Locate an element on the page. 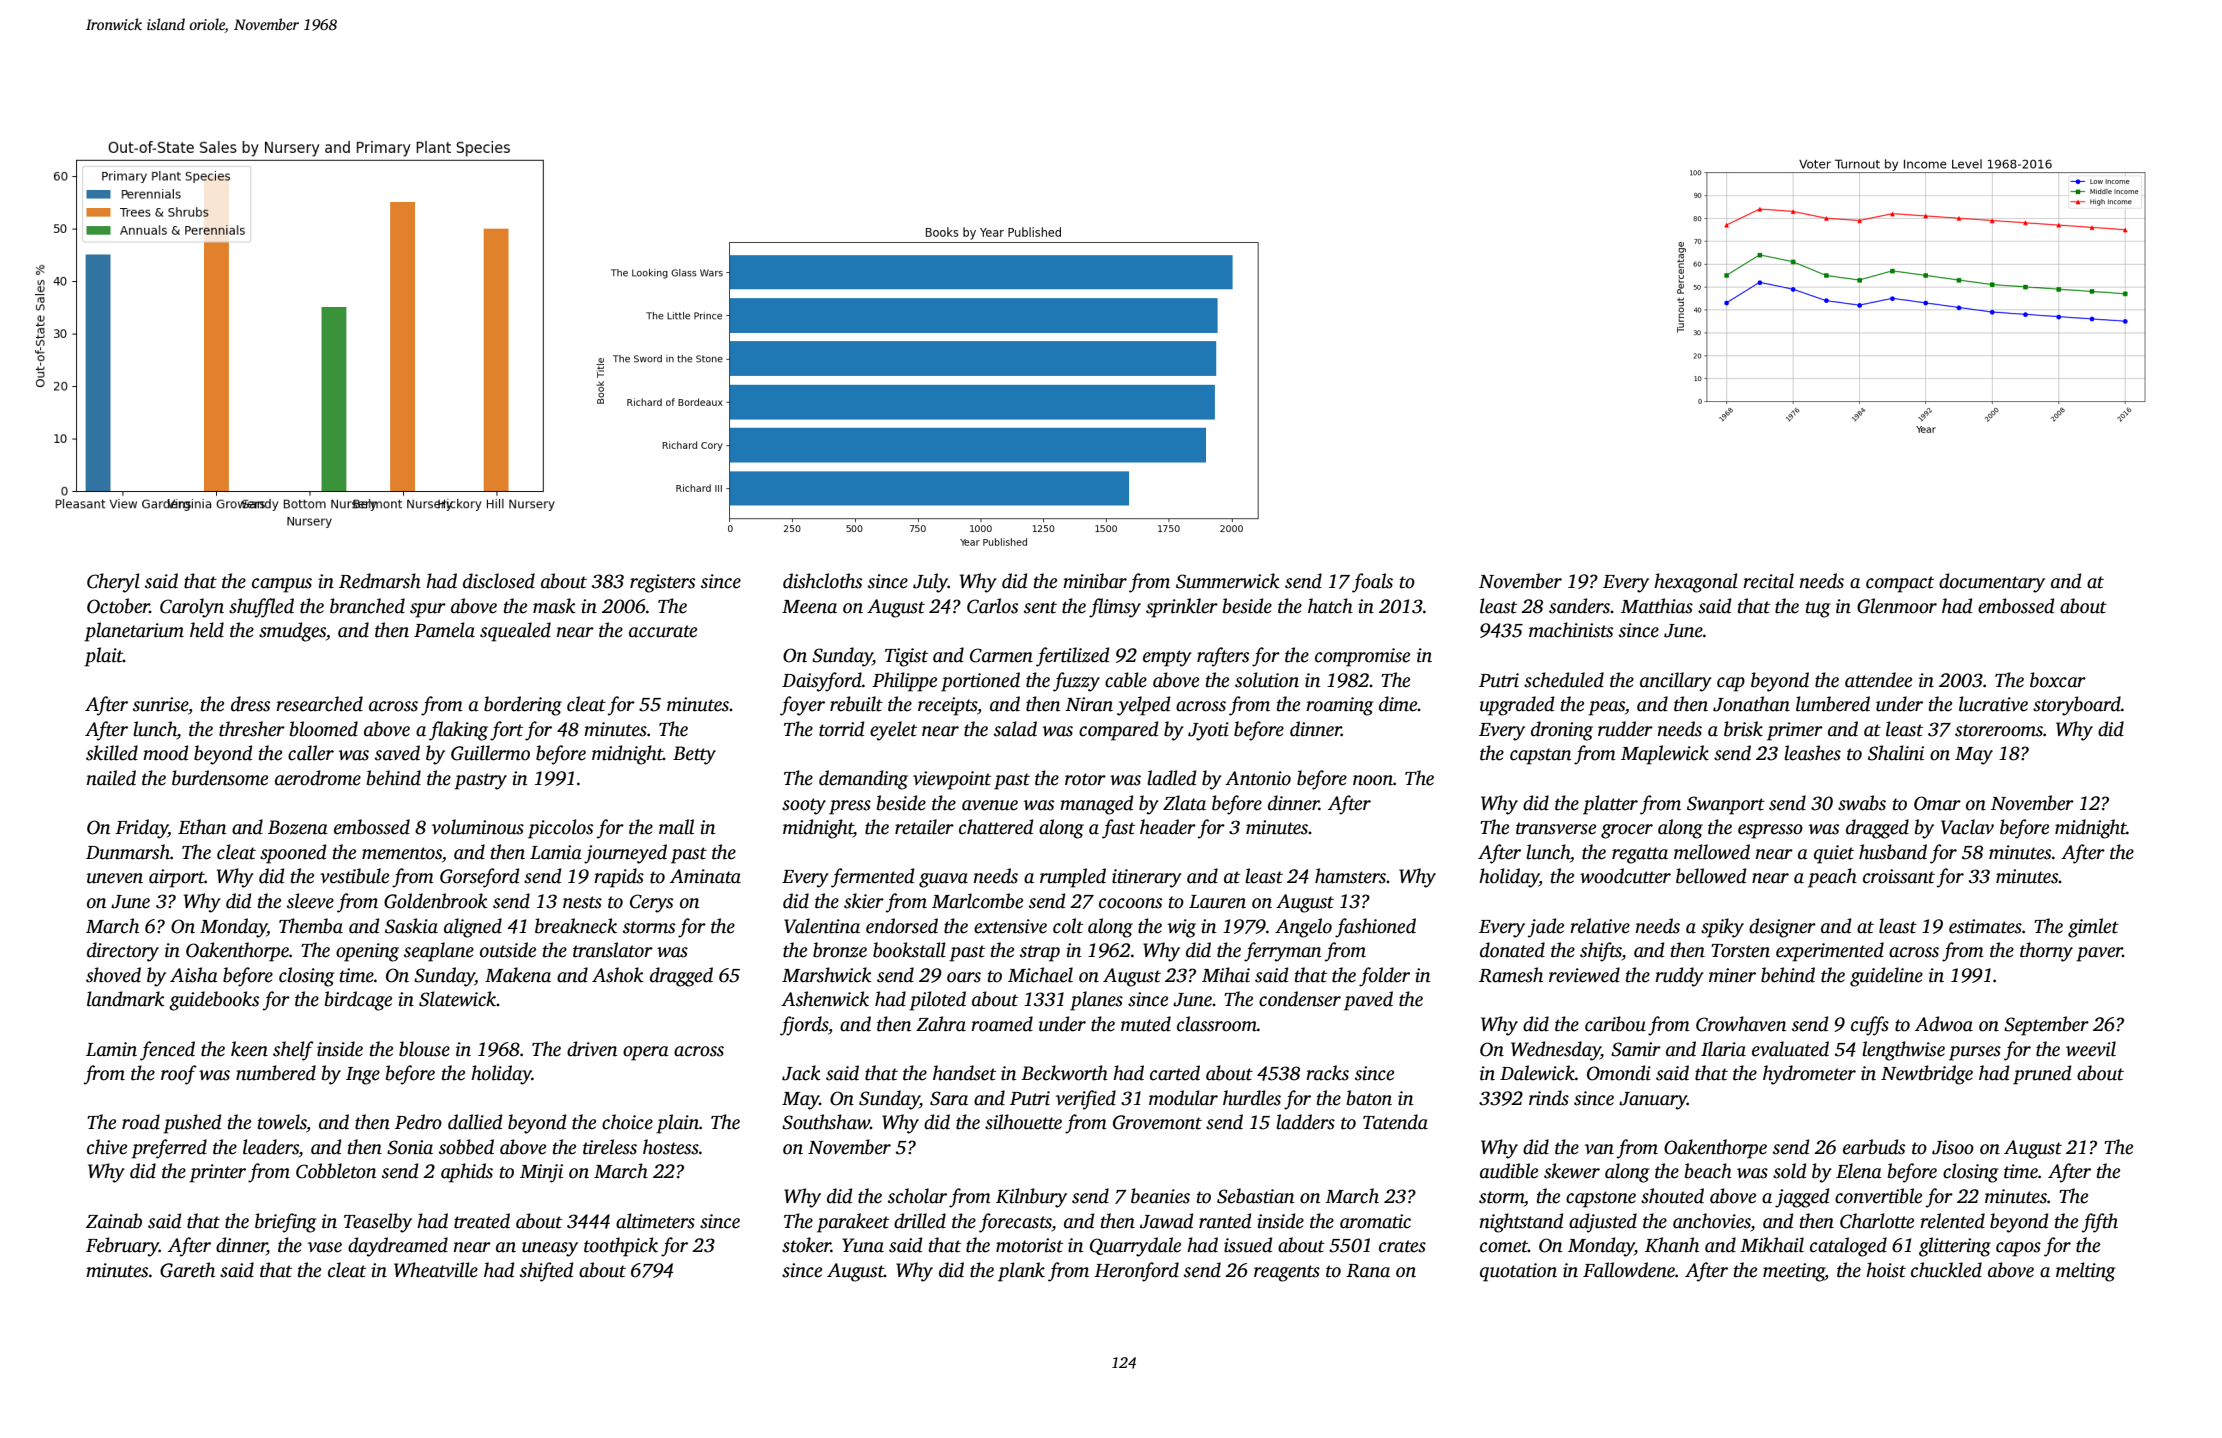 Image resolution: width=2222 pixels, height=1438 pixels. oars is located at coordinates (964, 977).
